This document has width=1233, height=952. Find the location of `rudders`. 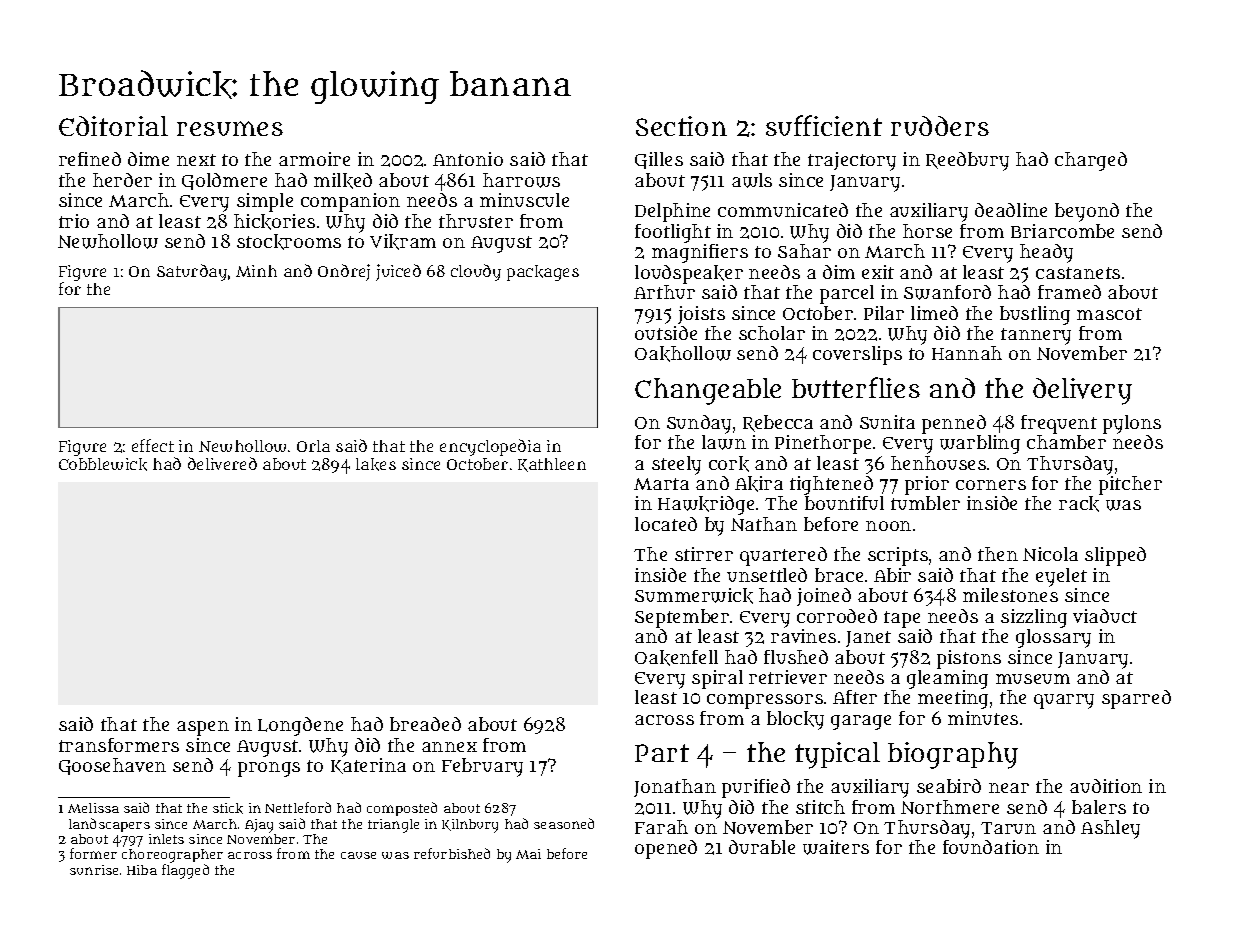

rudders is located at coordinates (940, 126).
